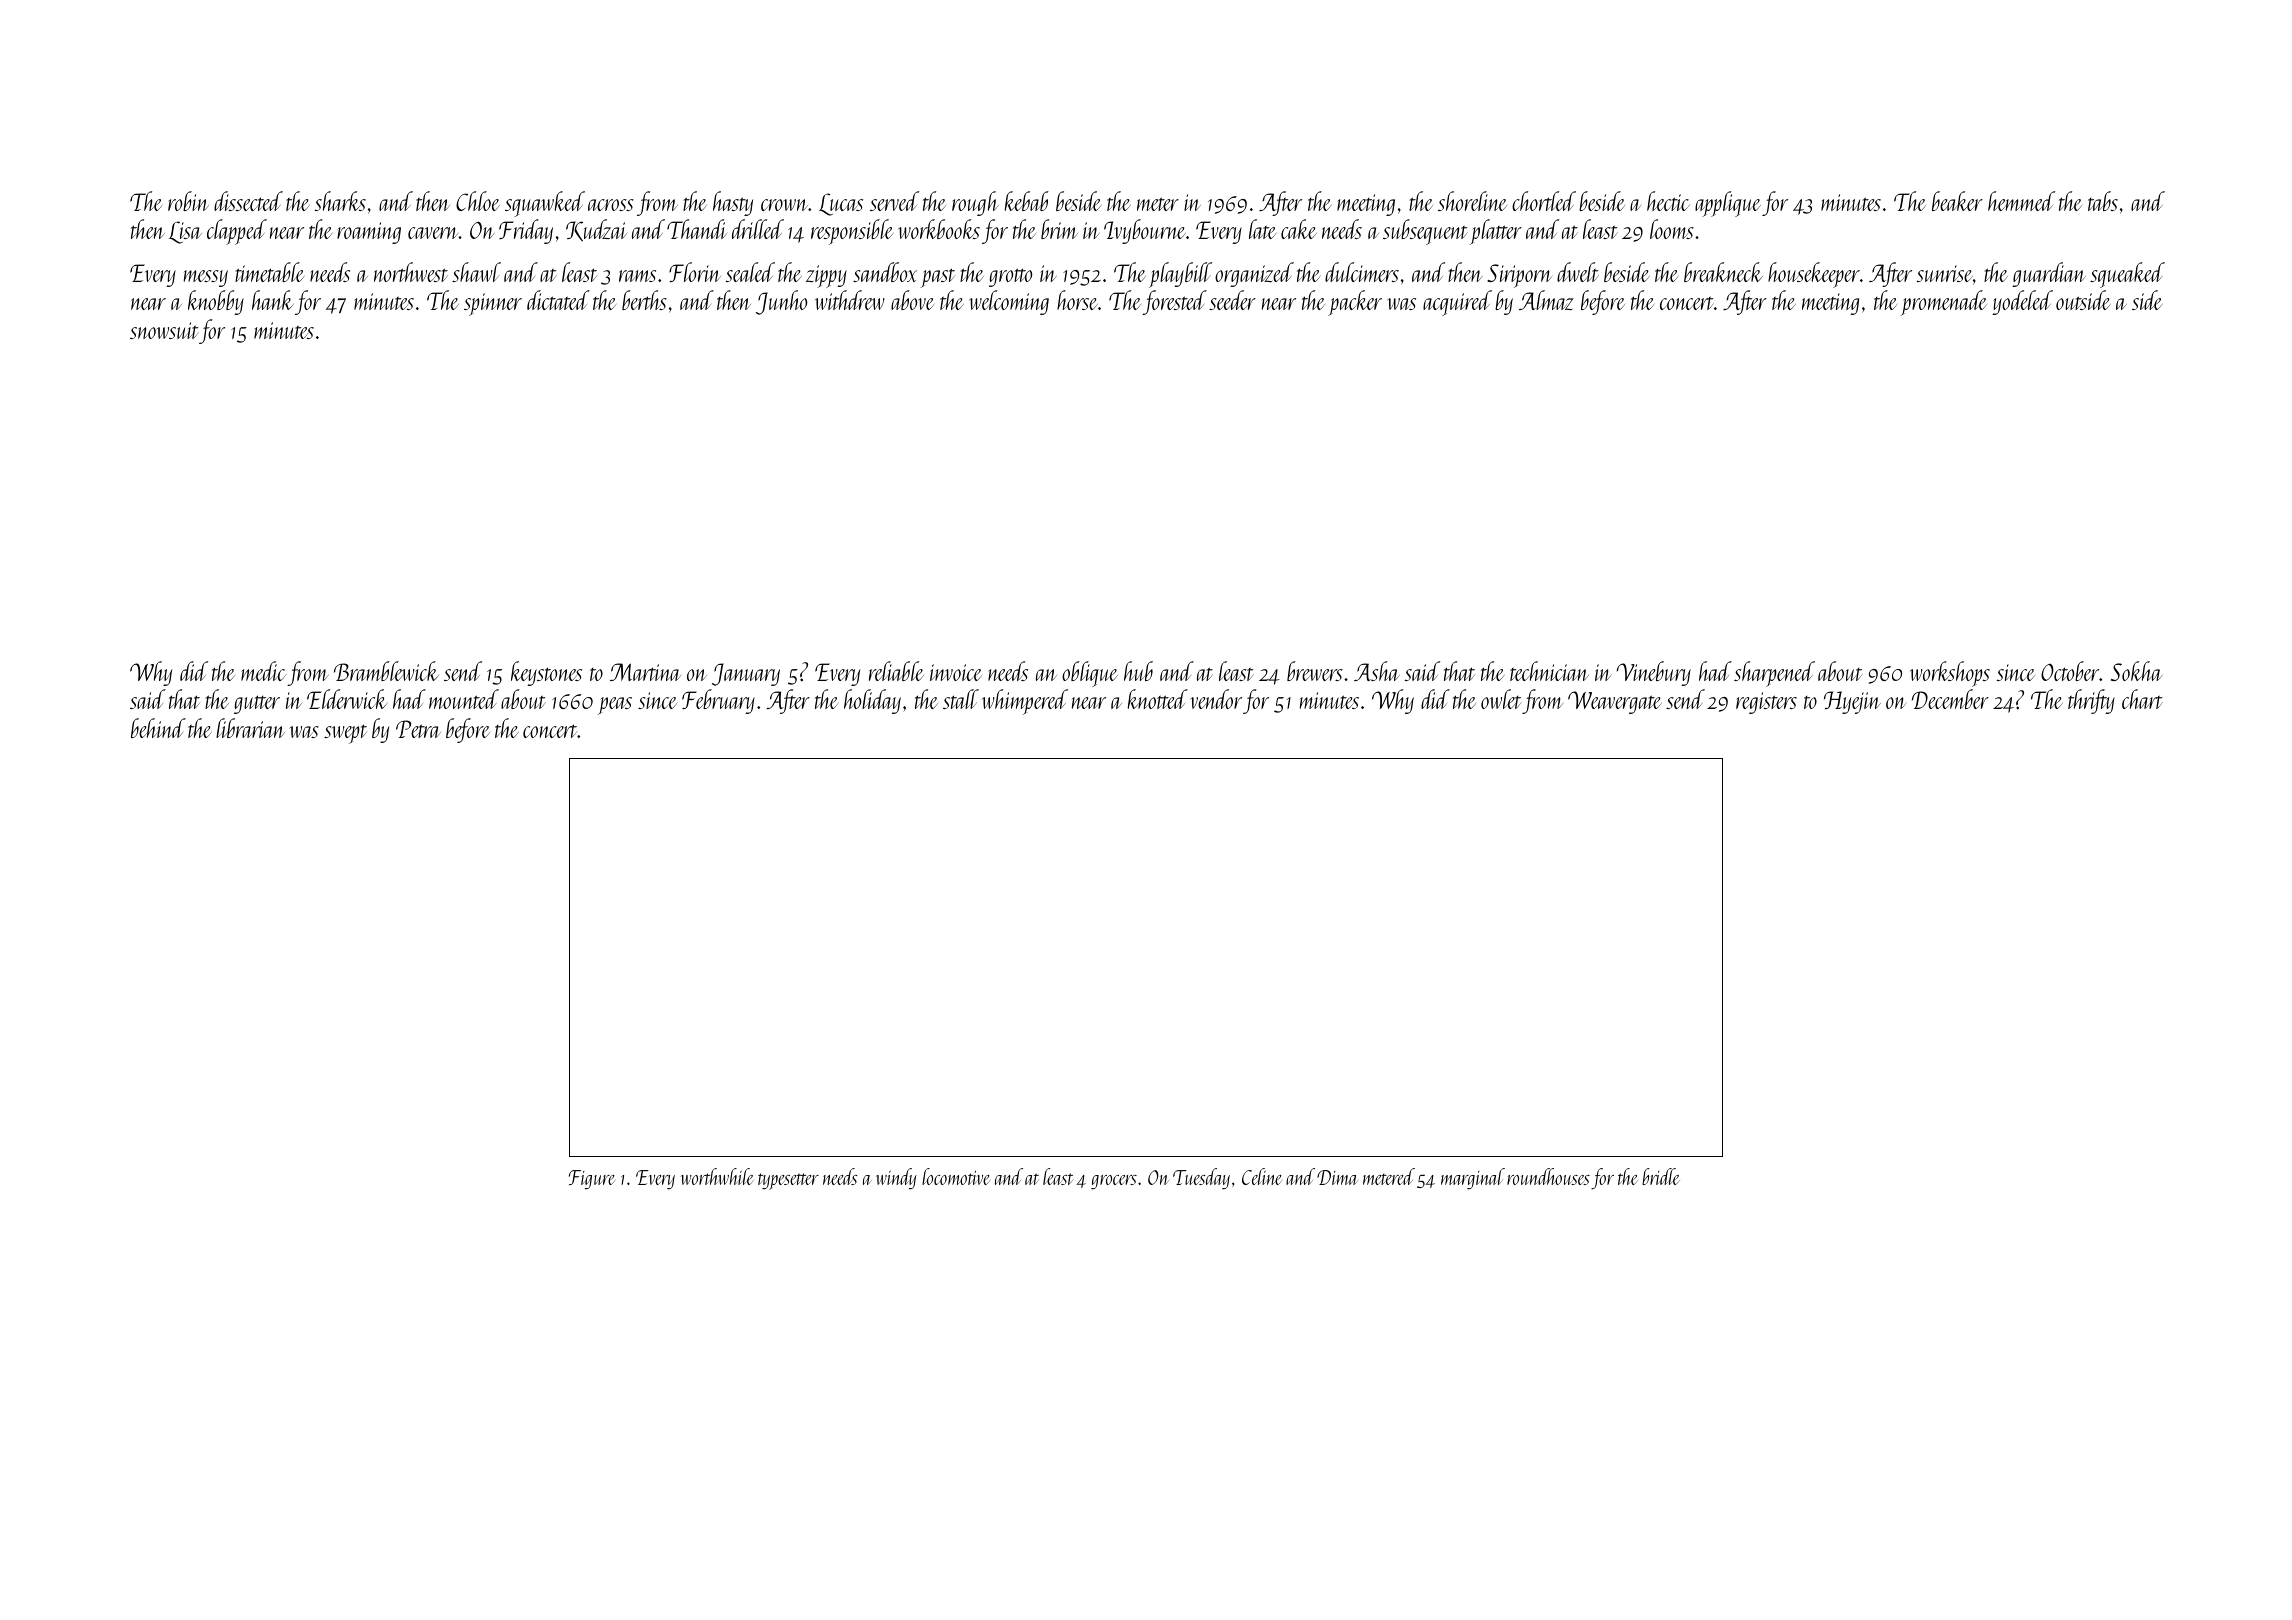 The width and height of the page is (2292, 1620). Describe the element at coordinates (1723, 272) in the page. I see `breakneck` at that location.
